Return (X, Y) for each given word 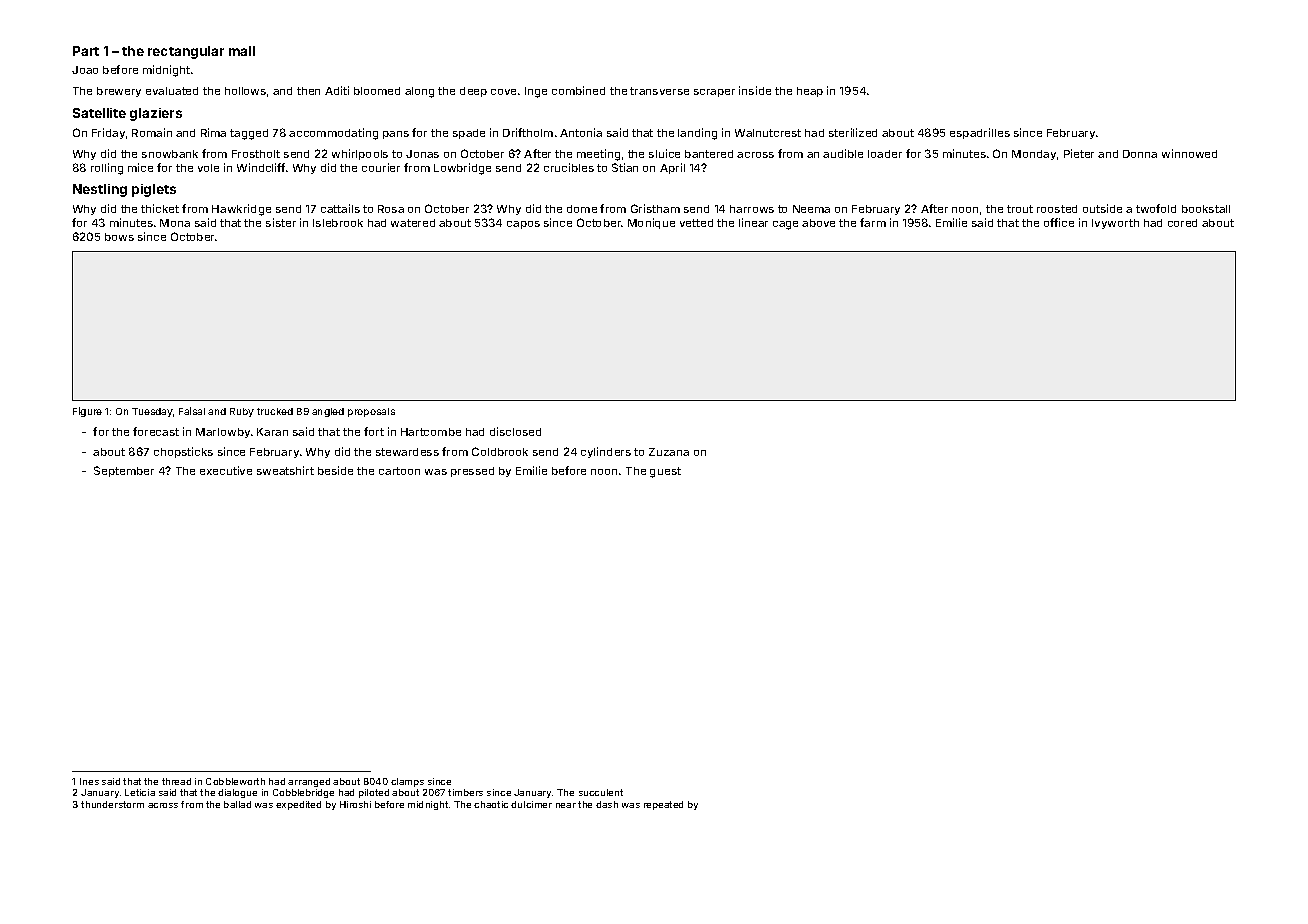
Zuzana (669, 452)
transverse (659, 91)
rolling (107, 169)
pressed (472, 472)
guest (665, 472)
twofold (1156, 208)
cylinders (606, 452)
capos (523, 225)
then (308, 91)
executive (226, 470)
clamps (407, 782)
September (124, 471)
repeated (663, 805)
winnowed (1189, 153)
